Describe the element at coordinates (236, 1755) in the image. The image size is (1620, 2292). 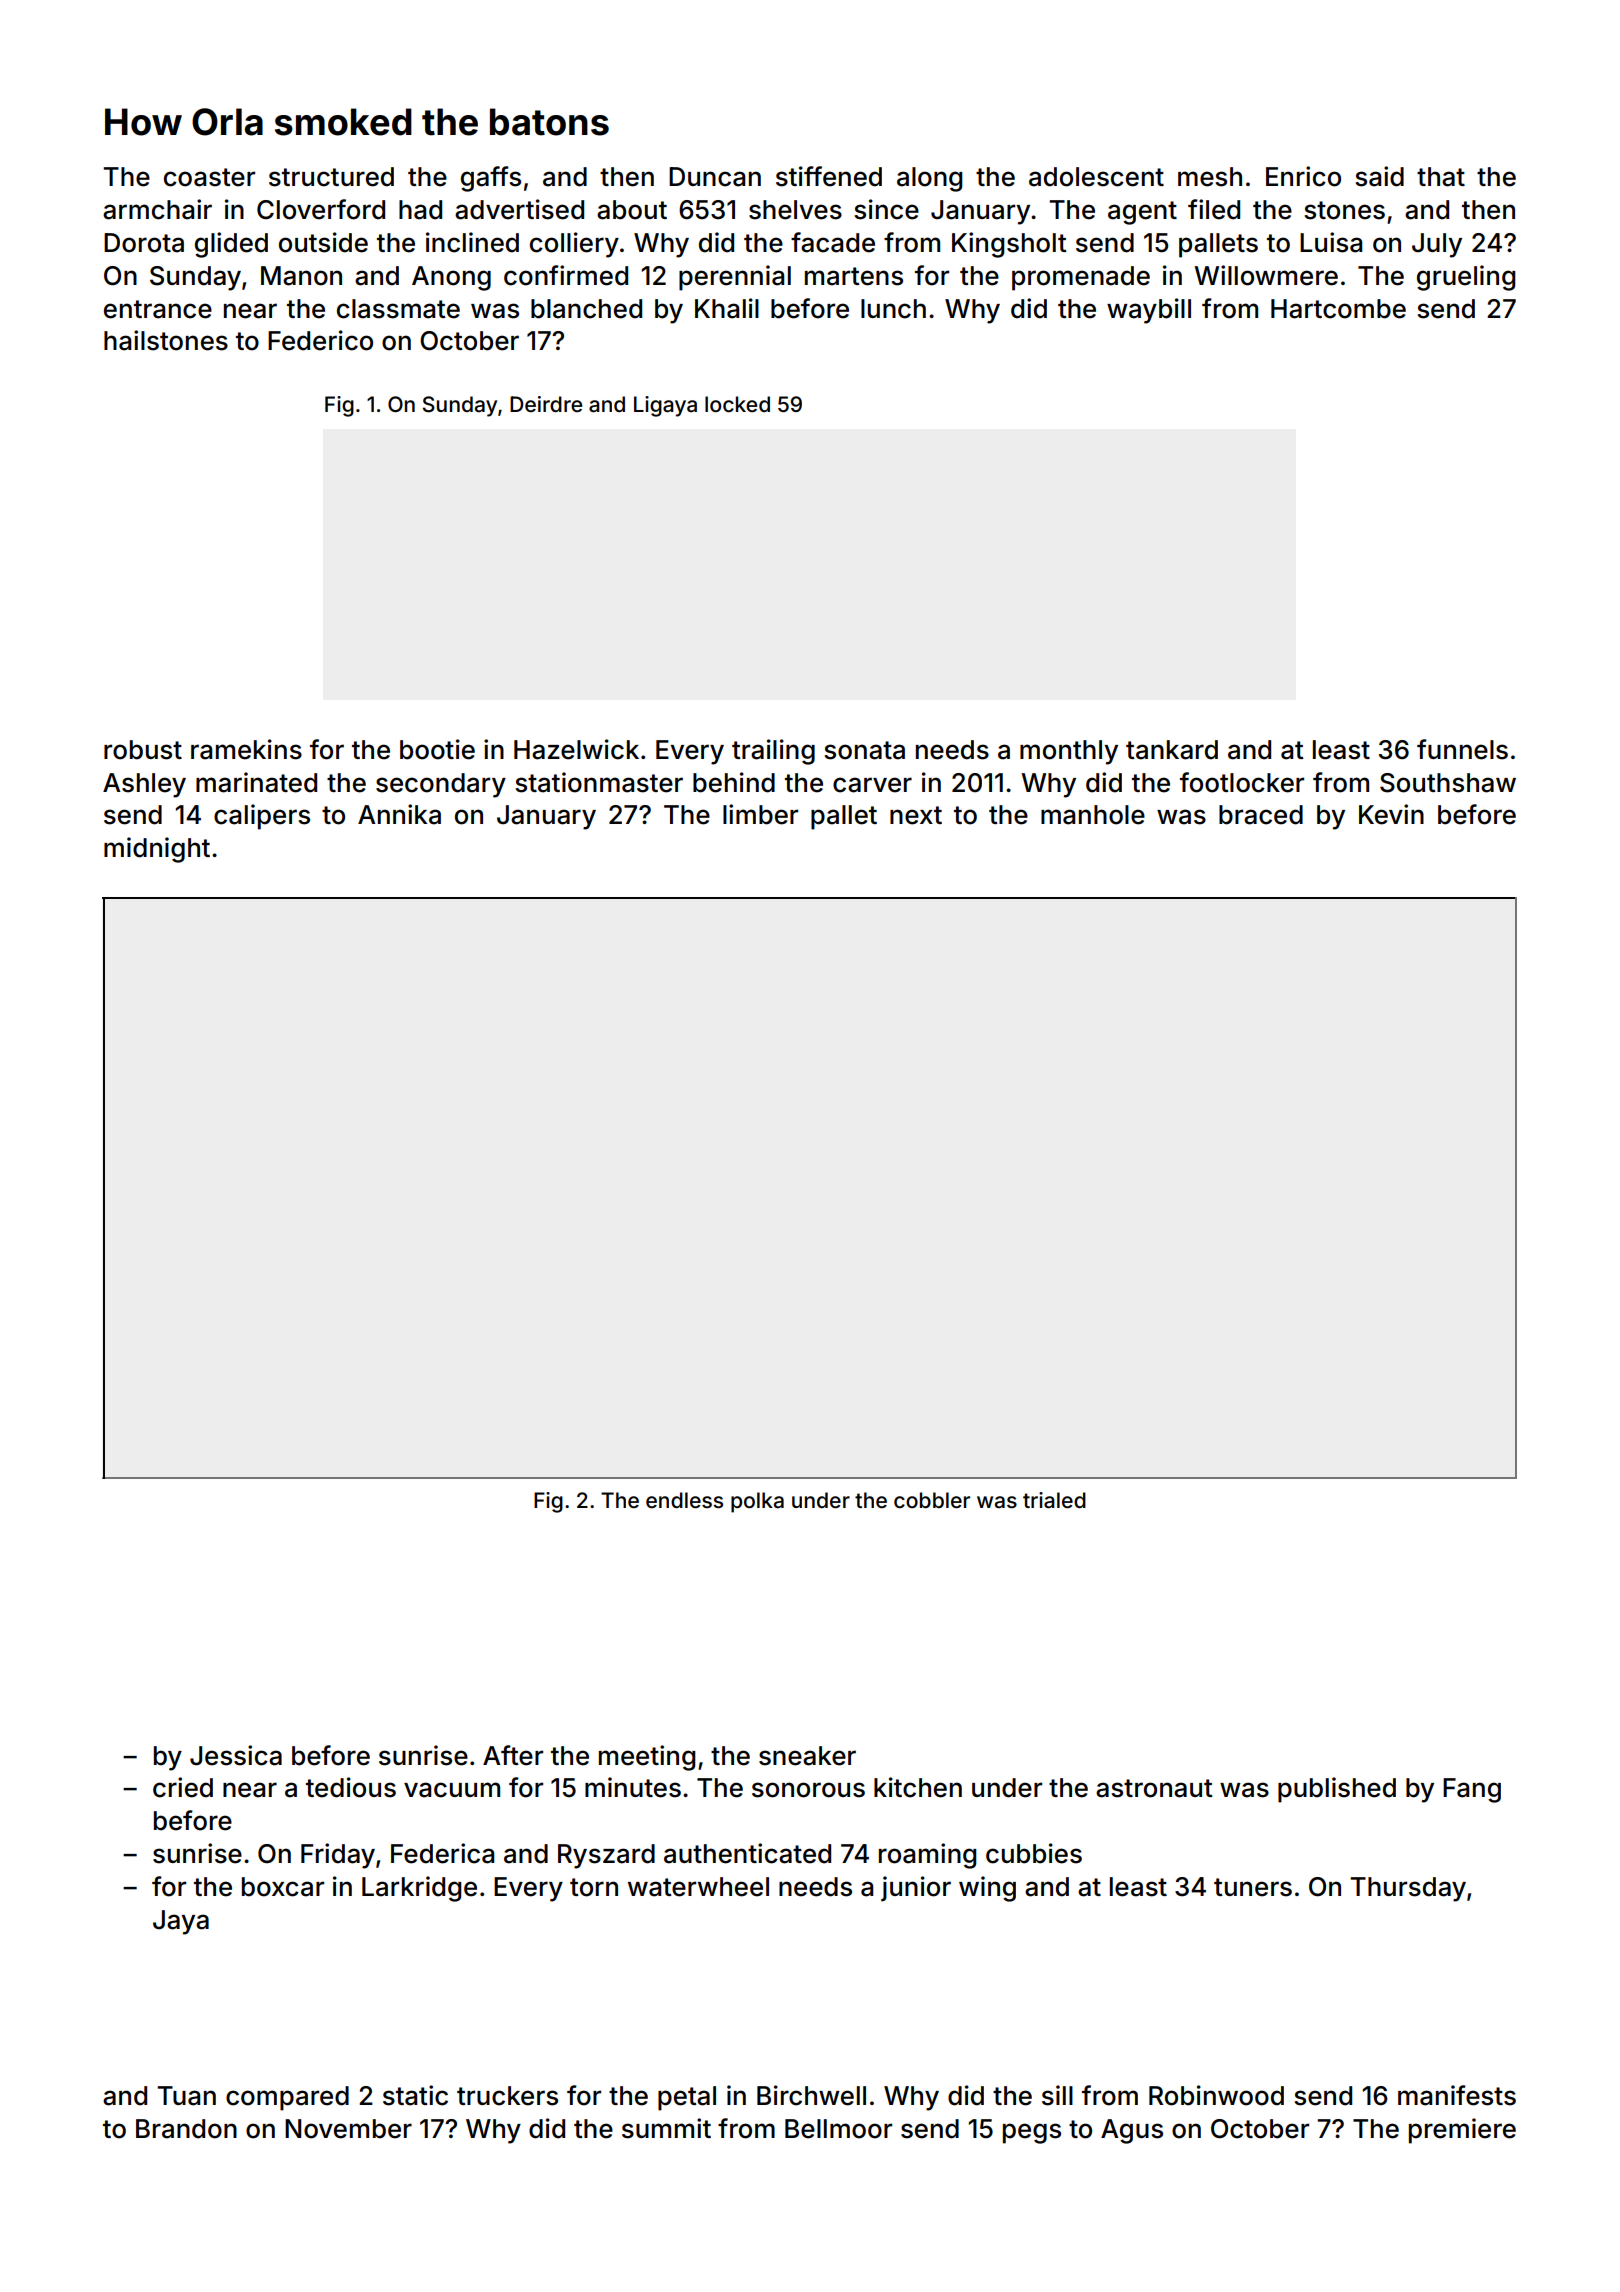
I see `Jessica` at that location.
